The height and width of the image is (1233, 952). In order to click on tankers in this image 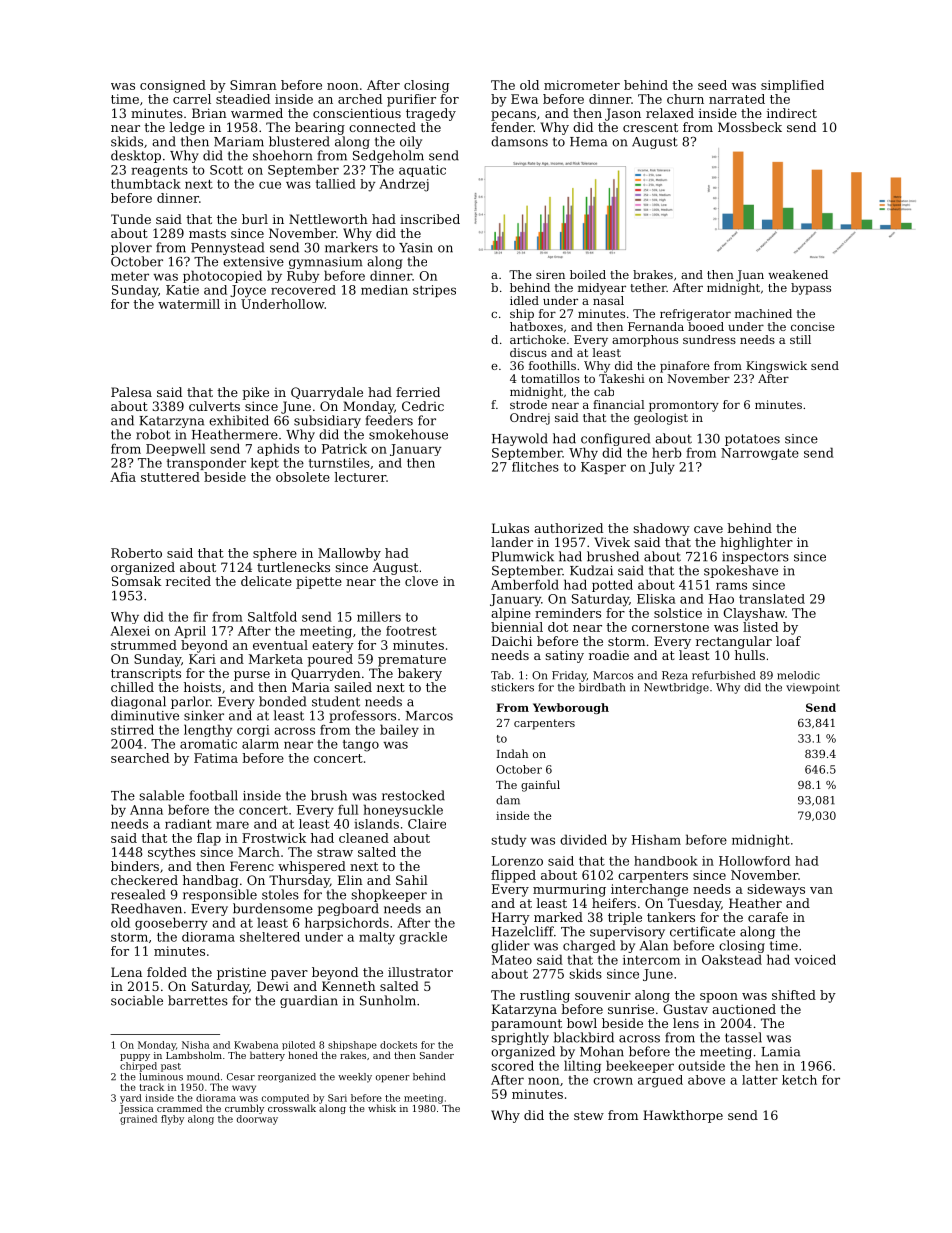, I will do `click(671, 917)`.
